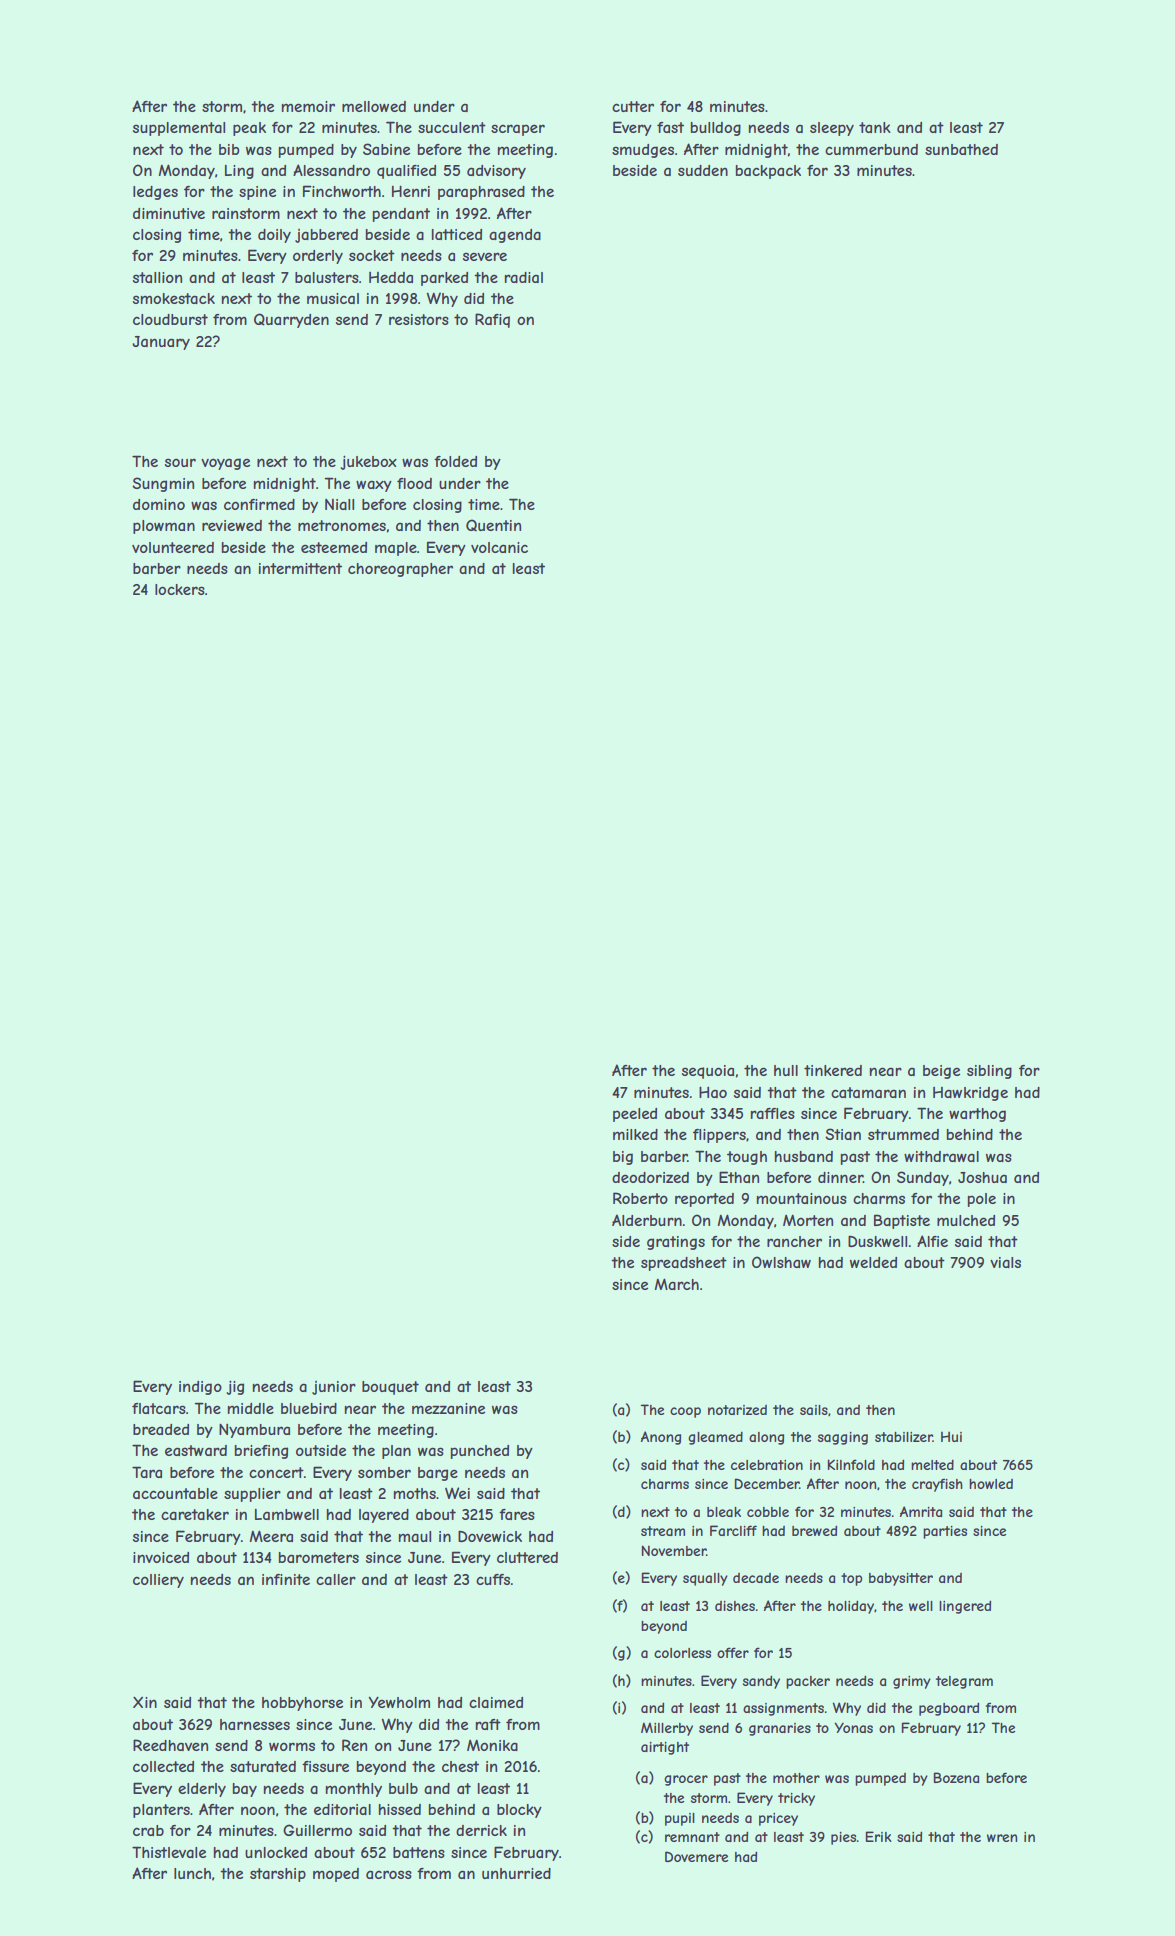 The width and height of the screenshot is (1175, 1936). I want to click on unlocked, so click(276, 1852).
